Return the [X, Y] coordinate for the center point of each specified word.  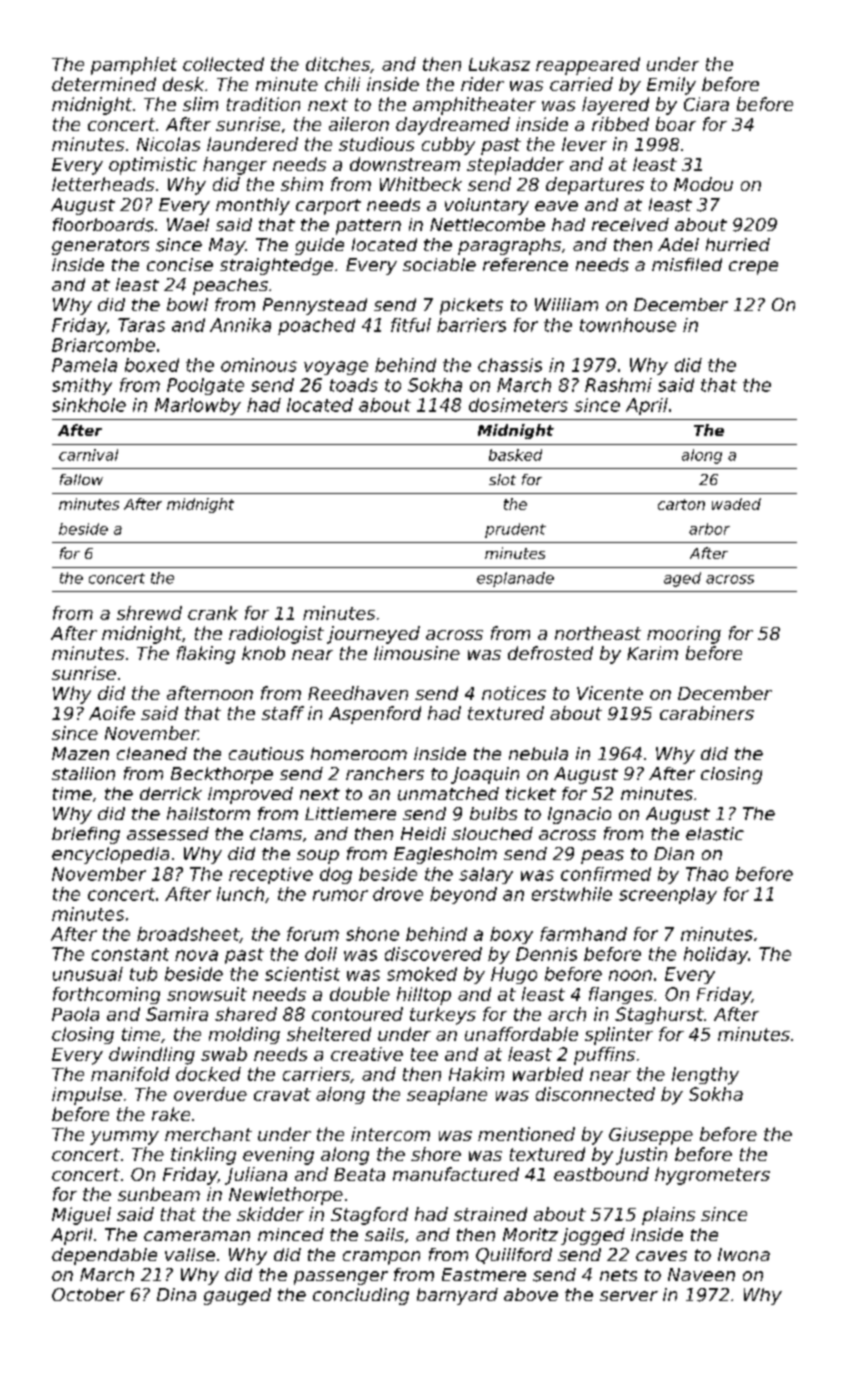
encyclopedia [110, 855]
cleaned [152, 753]
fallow [81, 479]
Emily [671, 86]
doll [321, 954]
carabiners [707, 713]
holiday [716, 955]
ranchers [385, 773]
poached [316, 326]
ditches [338, 64]
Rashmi [618, 385]
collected [223, 64]
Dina [176, 1294]
